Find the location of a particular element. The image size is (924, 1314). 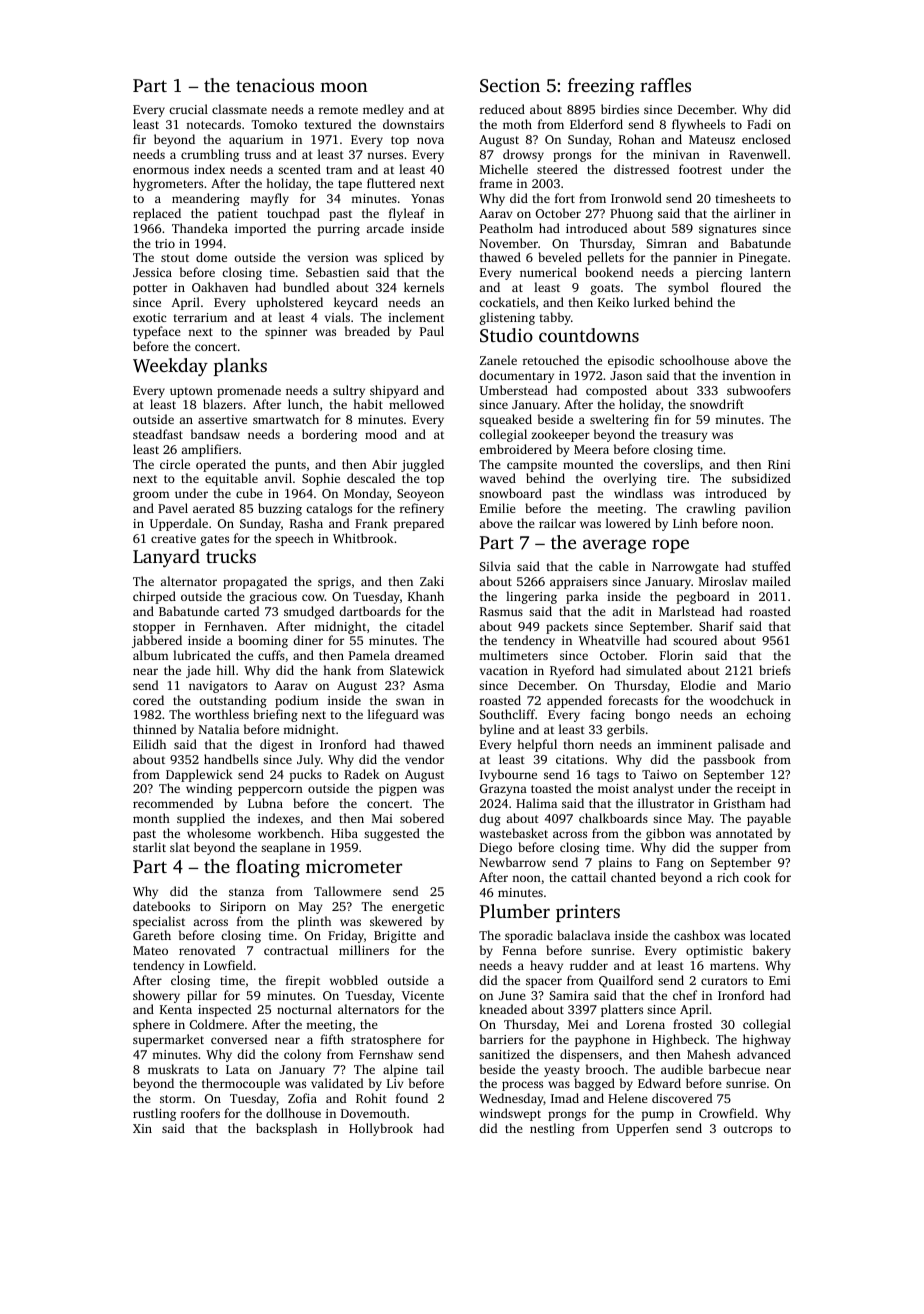

kernels is located at coordinates (424, 287).
